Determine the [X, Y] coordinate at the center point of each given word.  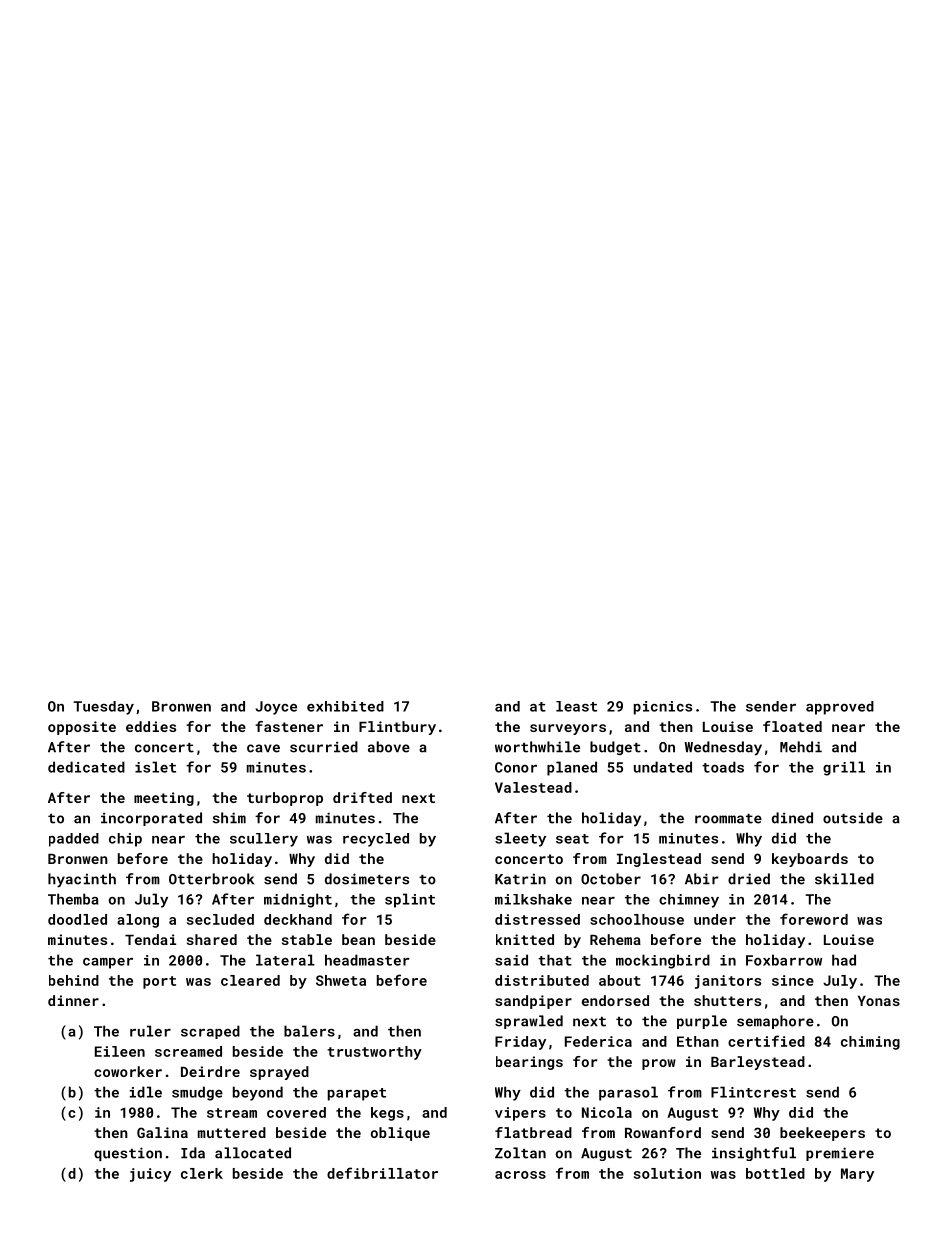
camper [108, 963]
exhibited [345, 706]
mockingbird [663, 961]
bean [358, 939]
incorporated [151, 819]
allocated [253, 1153]
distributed [542, 980]
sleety [520, 839]
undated [663, 767]
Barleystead [758, 1063]
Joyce [276, 708]
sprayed [279, 1073]
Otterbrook [211, 879]
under [715, 919]
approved [840, 708]
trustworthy [374, 1053]
